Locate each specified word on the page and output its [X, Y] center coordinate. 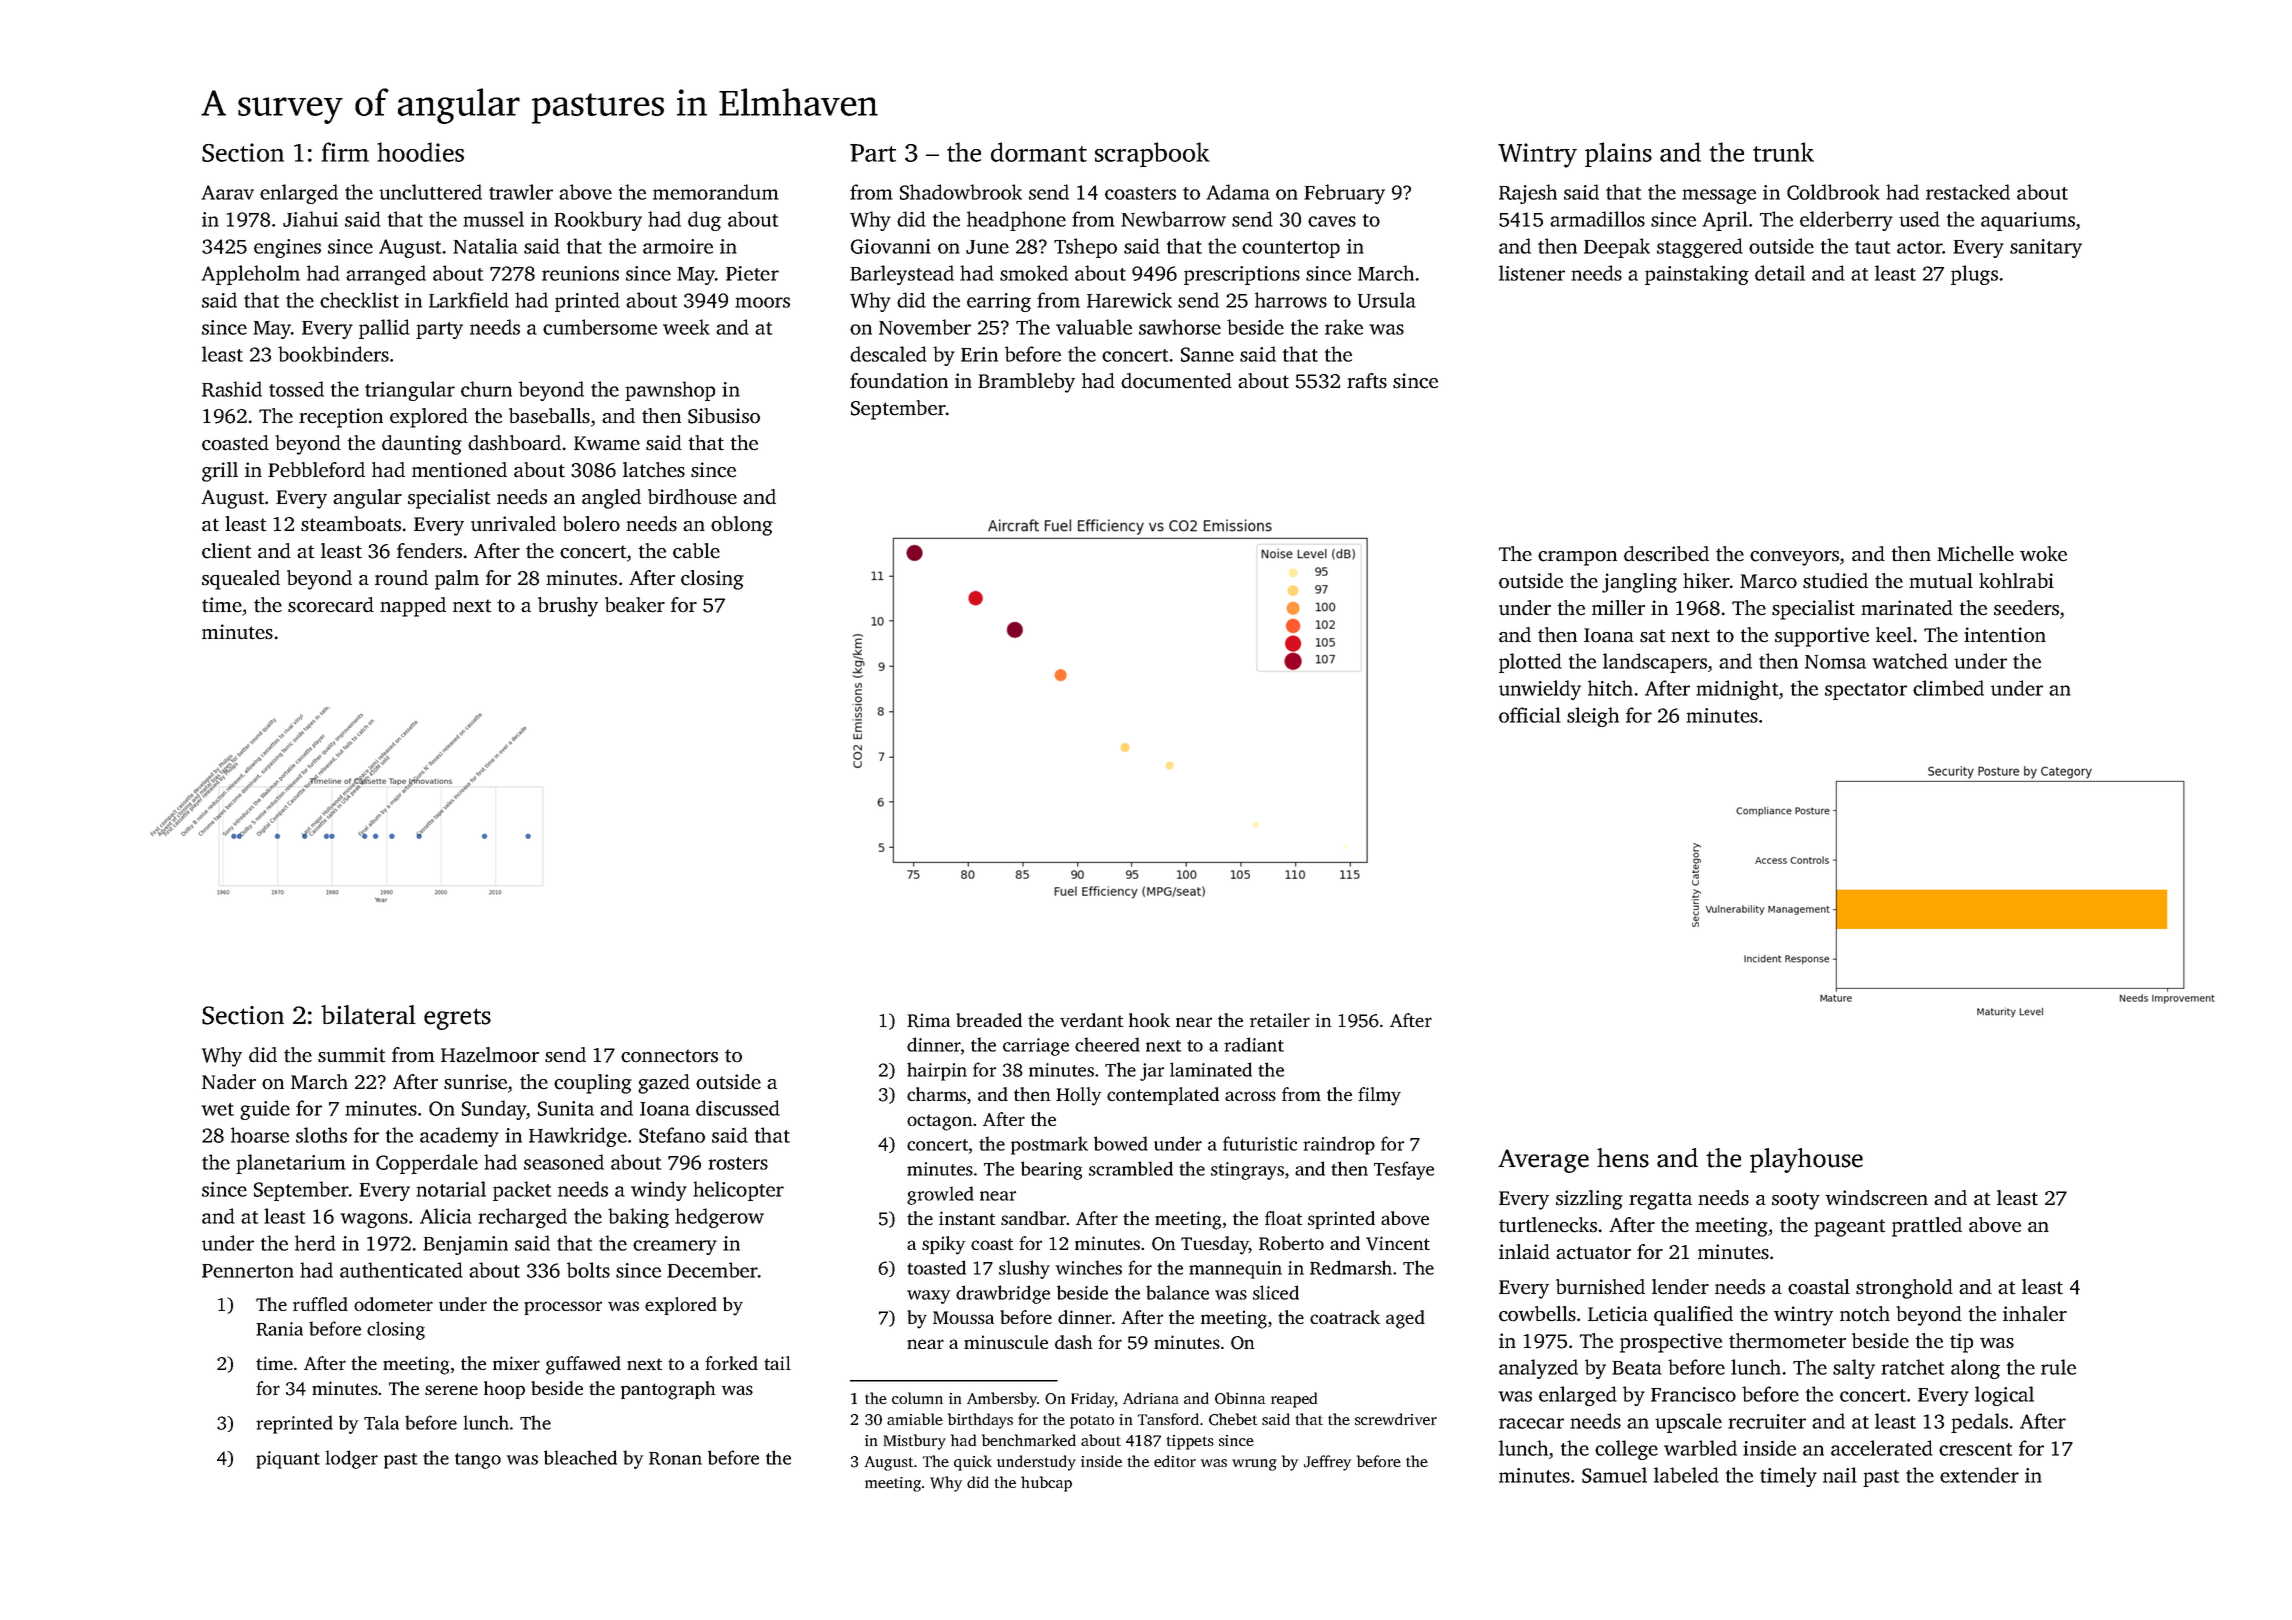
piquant [288, 1460]
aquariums [2028, 221]
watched [1910, 661]
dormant [1039, 152]
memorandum [716, 192]
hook [1149, 1020]
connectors [669, 1056]
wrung [1254, 1465]
